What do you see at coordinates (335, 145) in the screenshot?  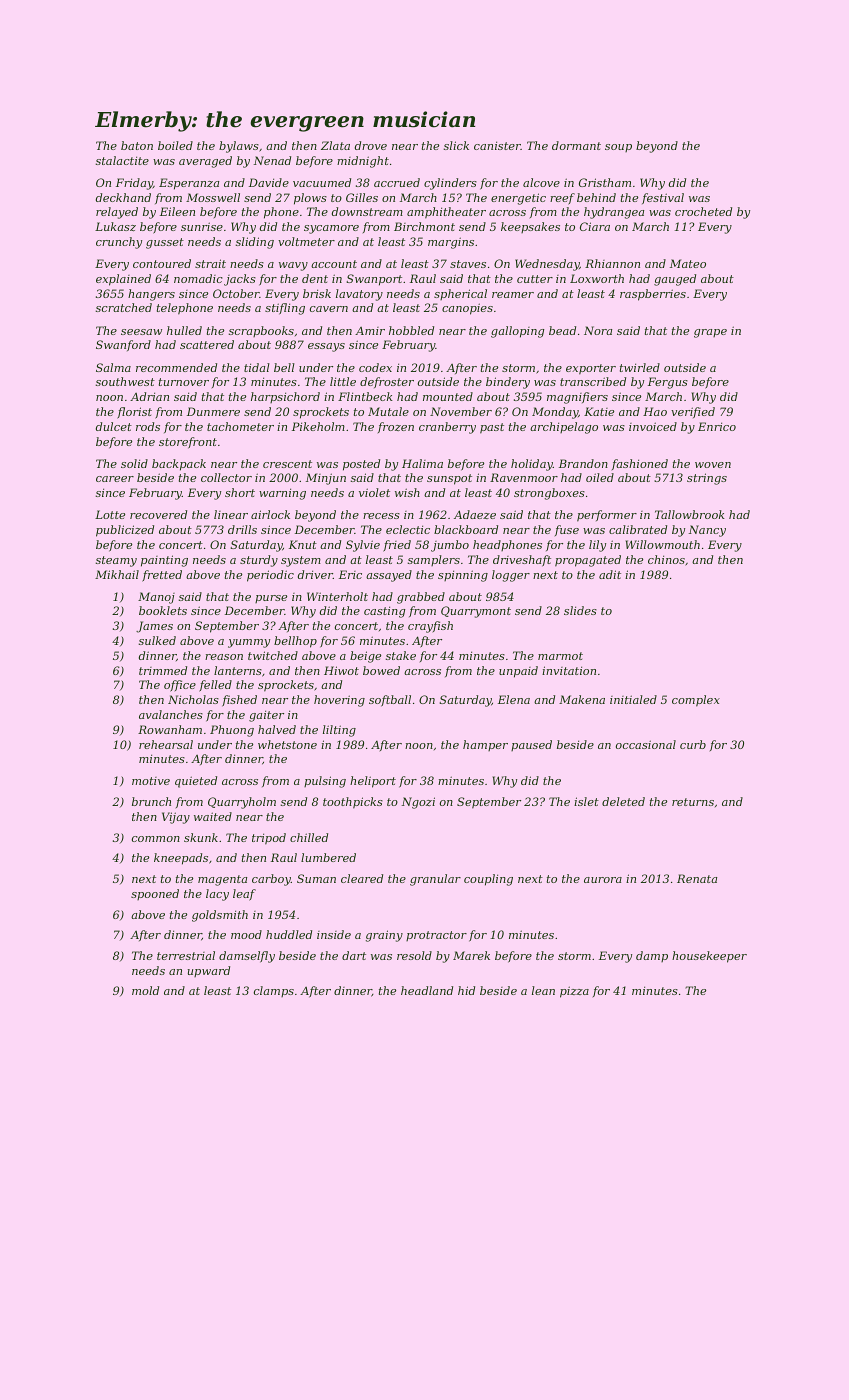 I see `Zlata` at bounding box center [335, 145].
